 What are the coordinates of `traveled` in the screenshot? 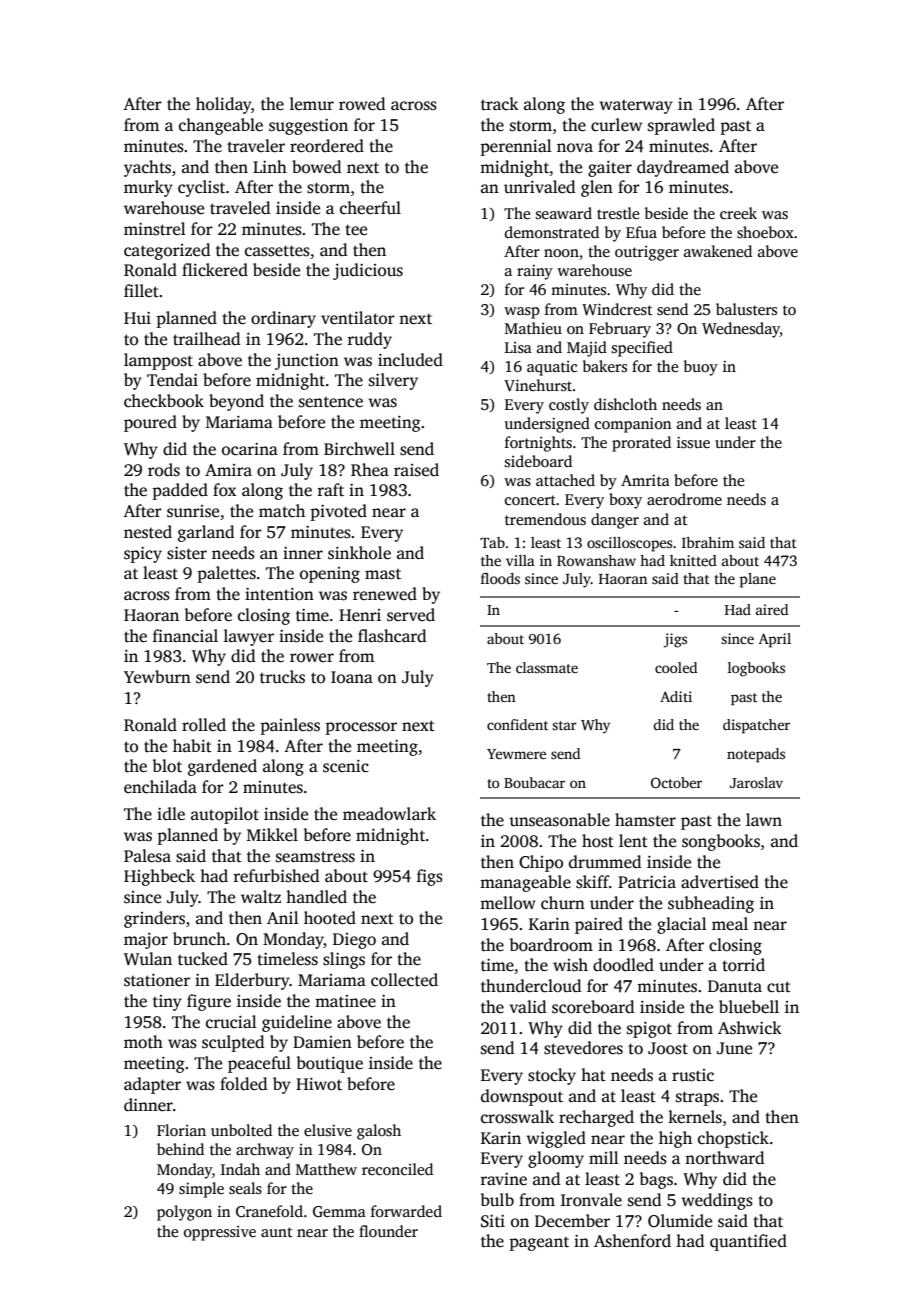 It's located at (240, 208).
